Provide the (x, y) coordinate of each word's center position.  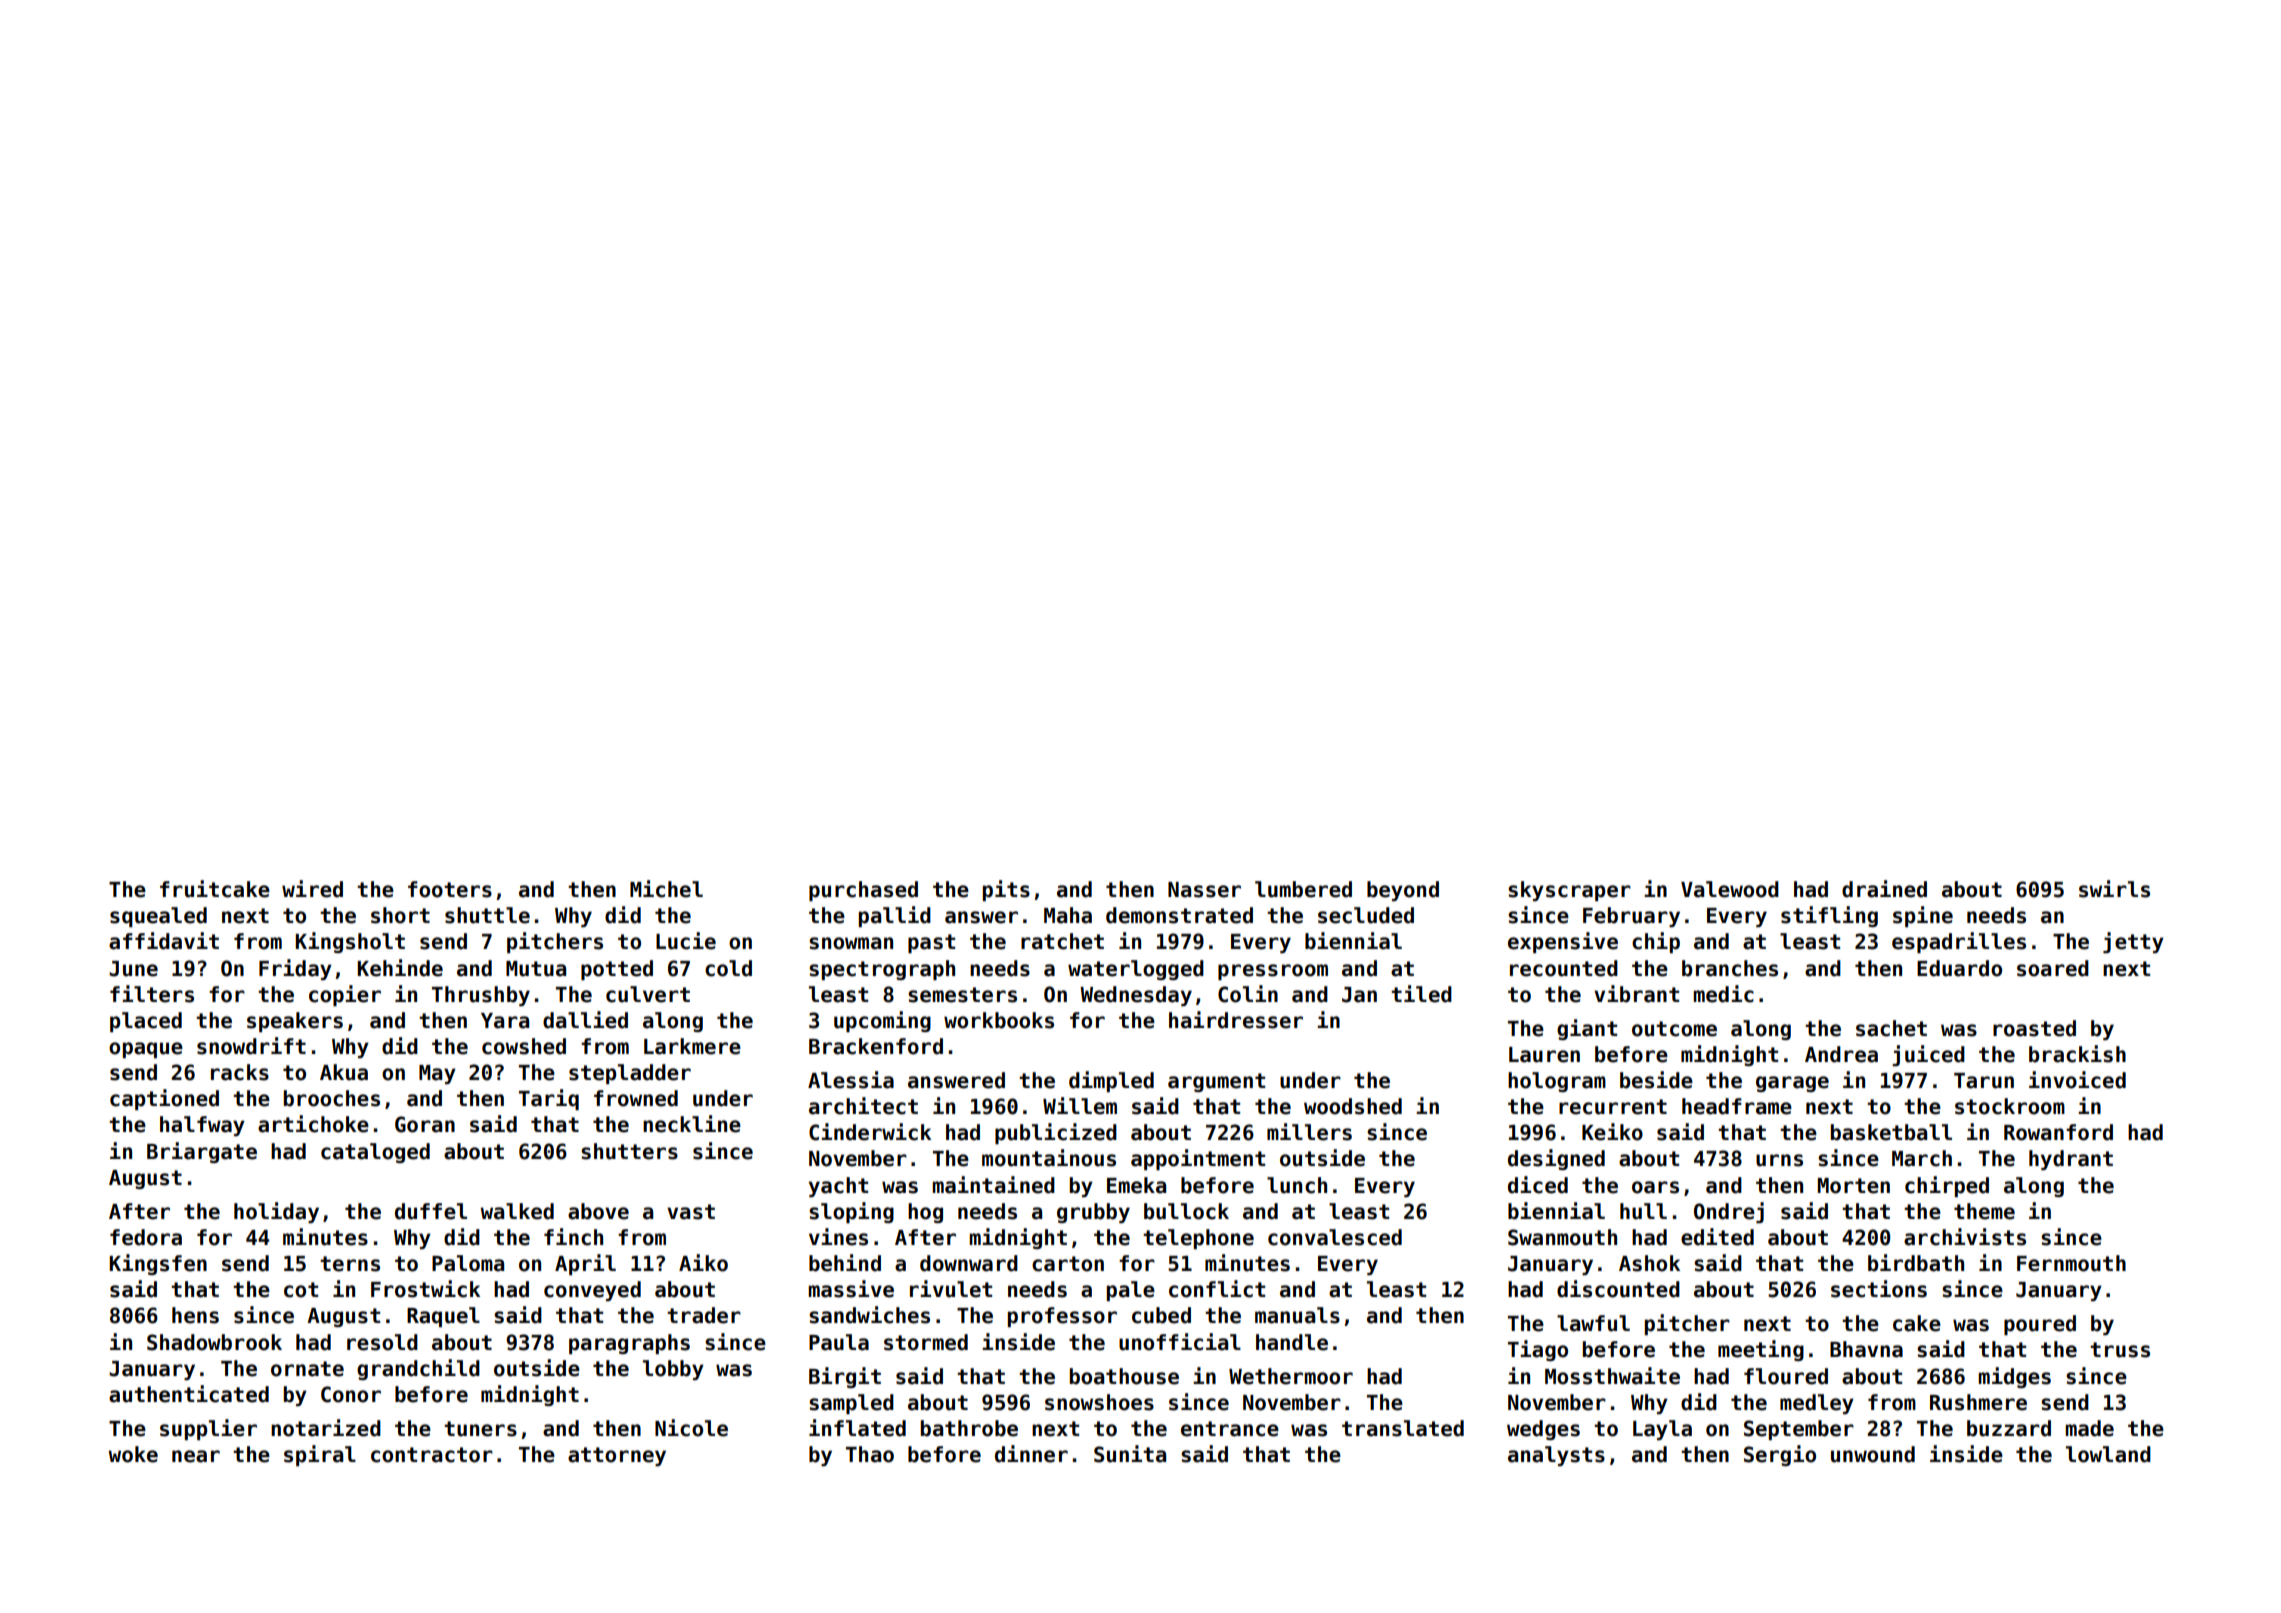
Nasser (1204, 890)
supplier (208, 1429)
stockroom (2010, 1106)
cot (301, 1290)
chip (1656, 942)
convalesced (1335, 1237)
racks (240, 1072)
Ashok (1649, 1263)
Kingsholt (350, 942)
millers (1309, 1132)
